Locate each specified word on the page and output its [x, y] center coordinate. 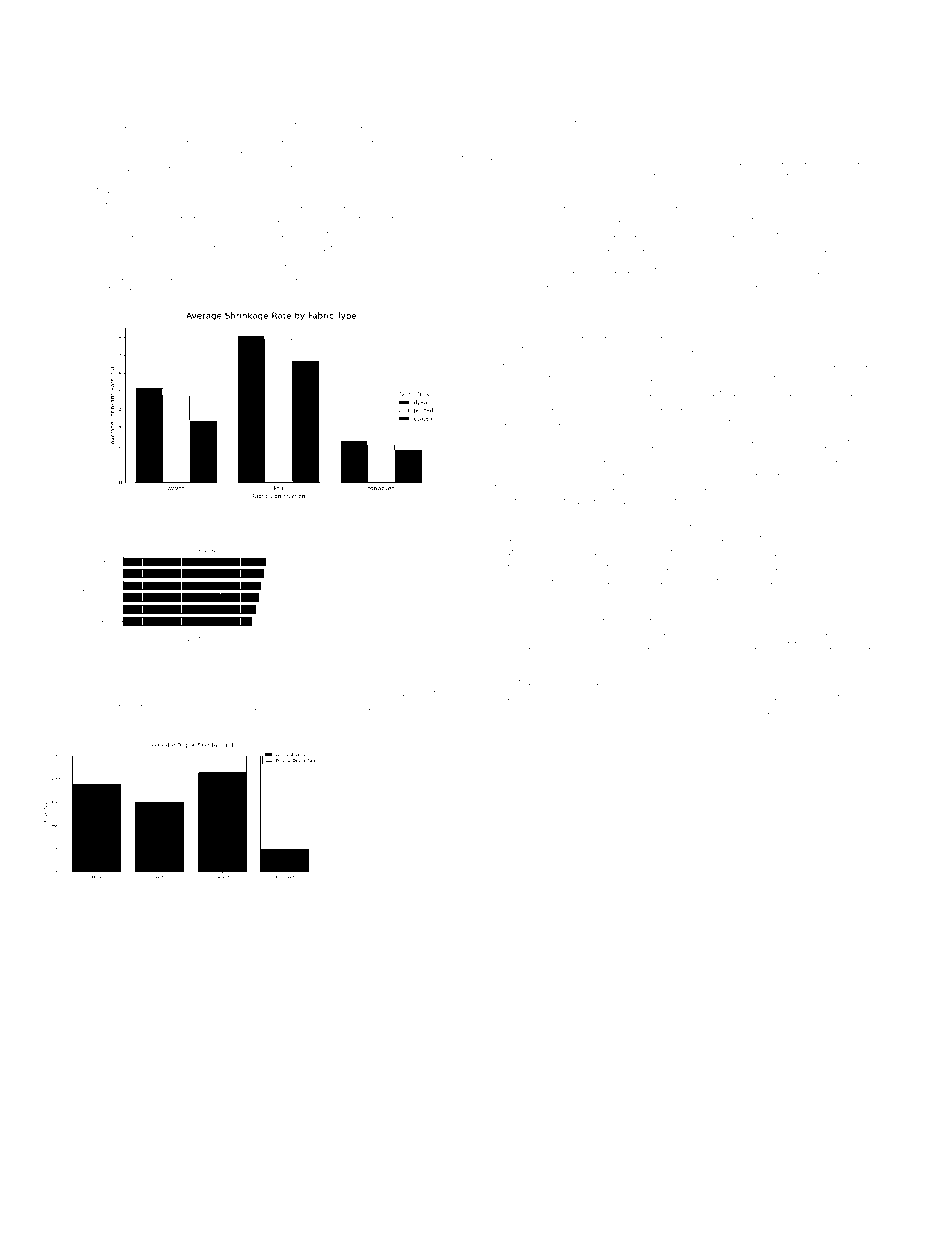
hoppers [509, 350]
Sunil [500, 616]
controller [119, 707]
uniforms [802, 522]
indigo [274, 235]
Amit [815, 486]
